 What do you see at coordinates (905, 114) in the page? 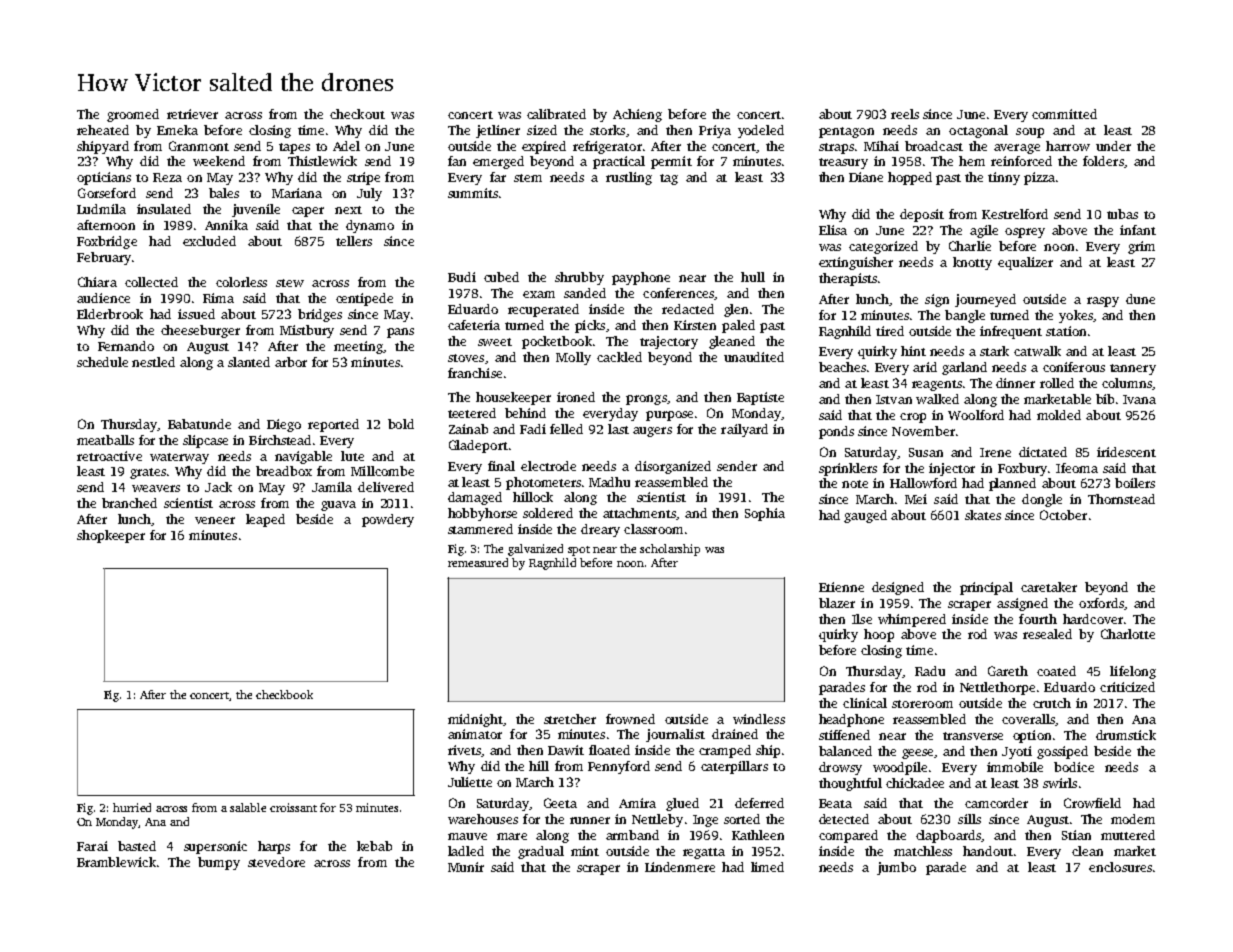
I see `reels` at bounding box center [905, 114].
